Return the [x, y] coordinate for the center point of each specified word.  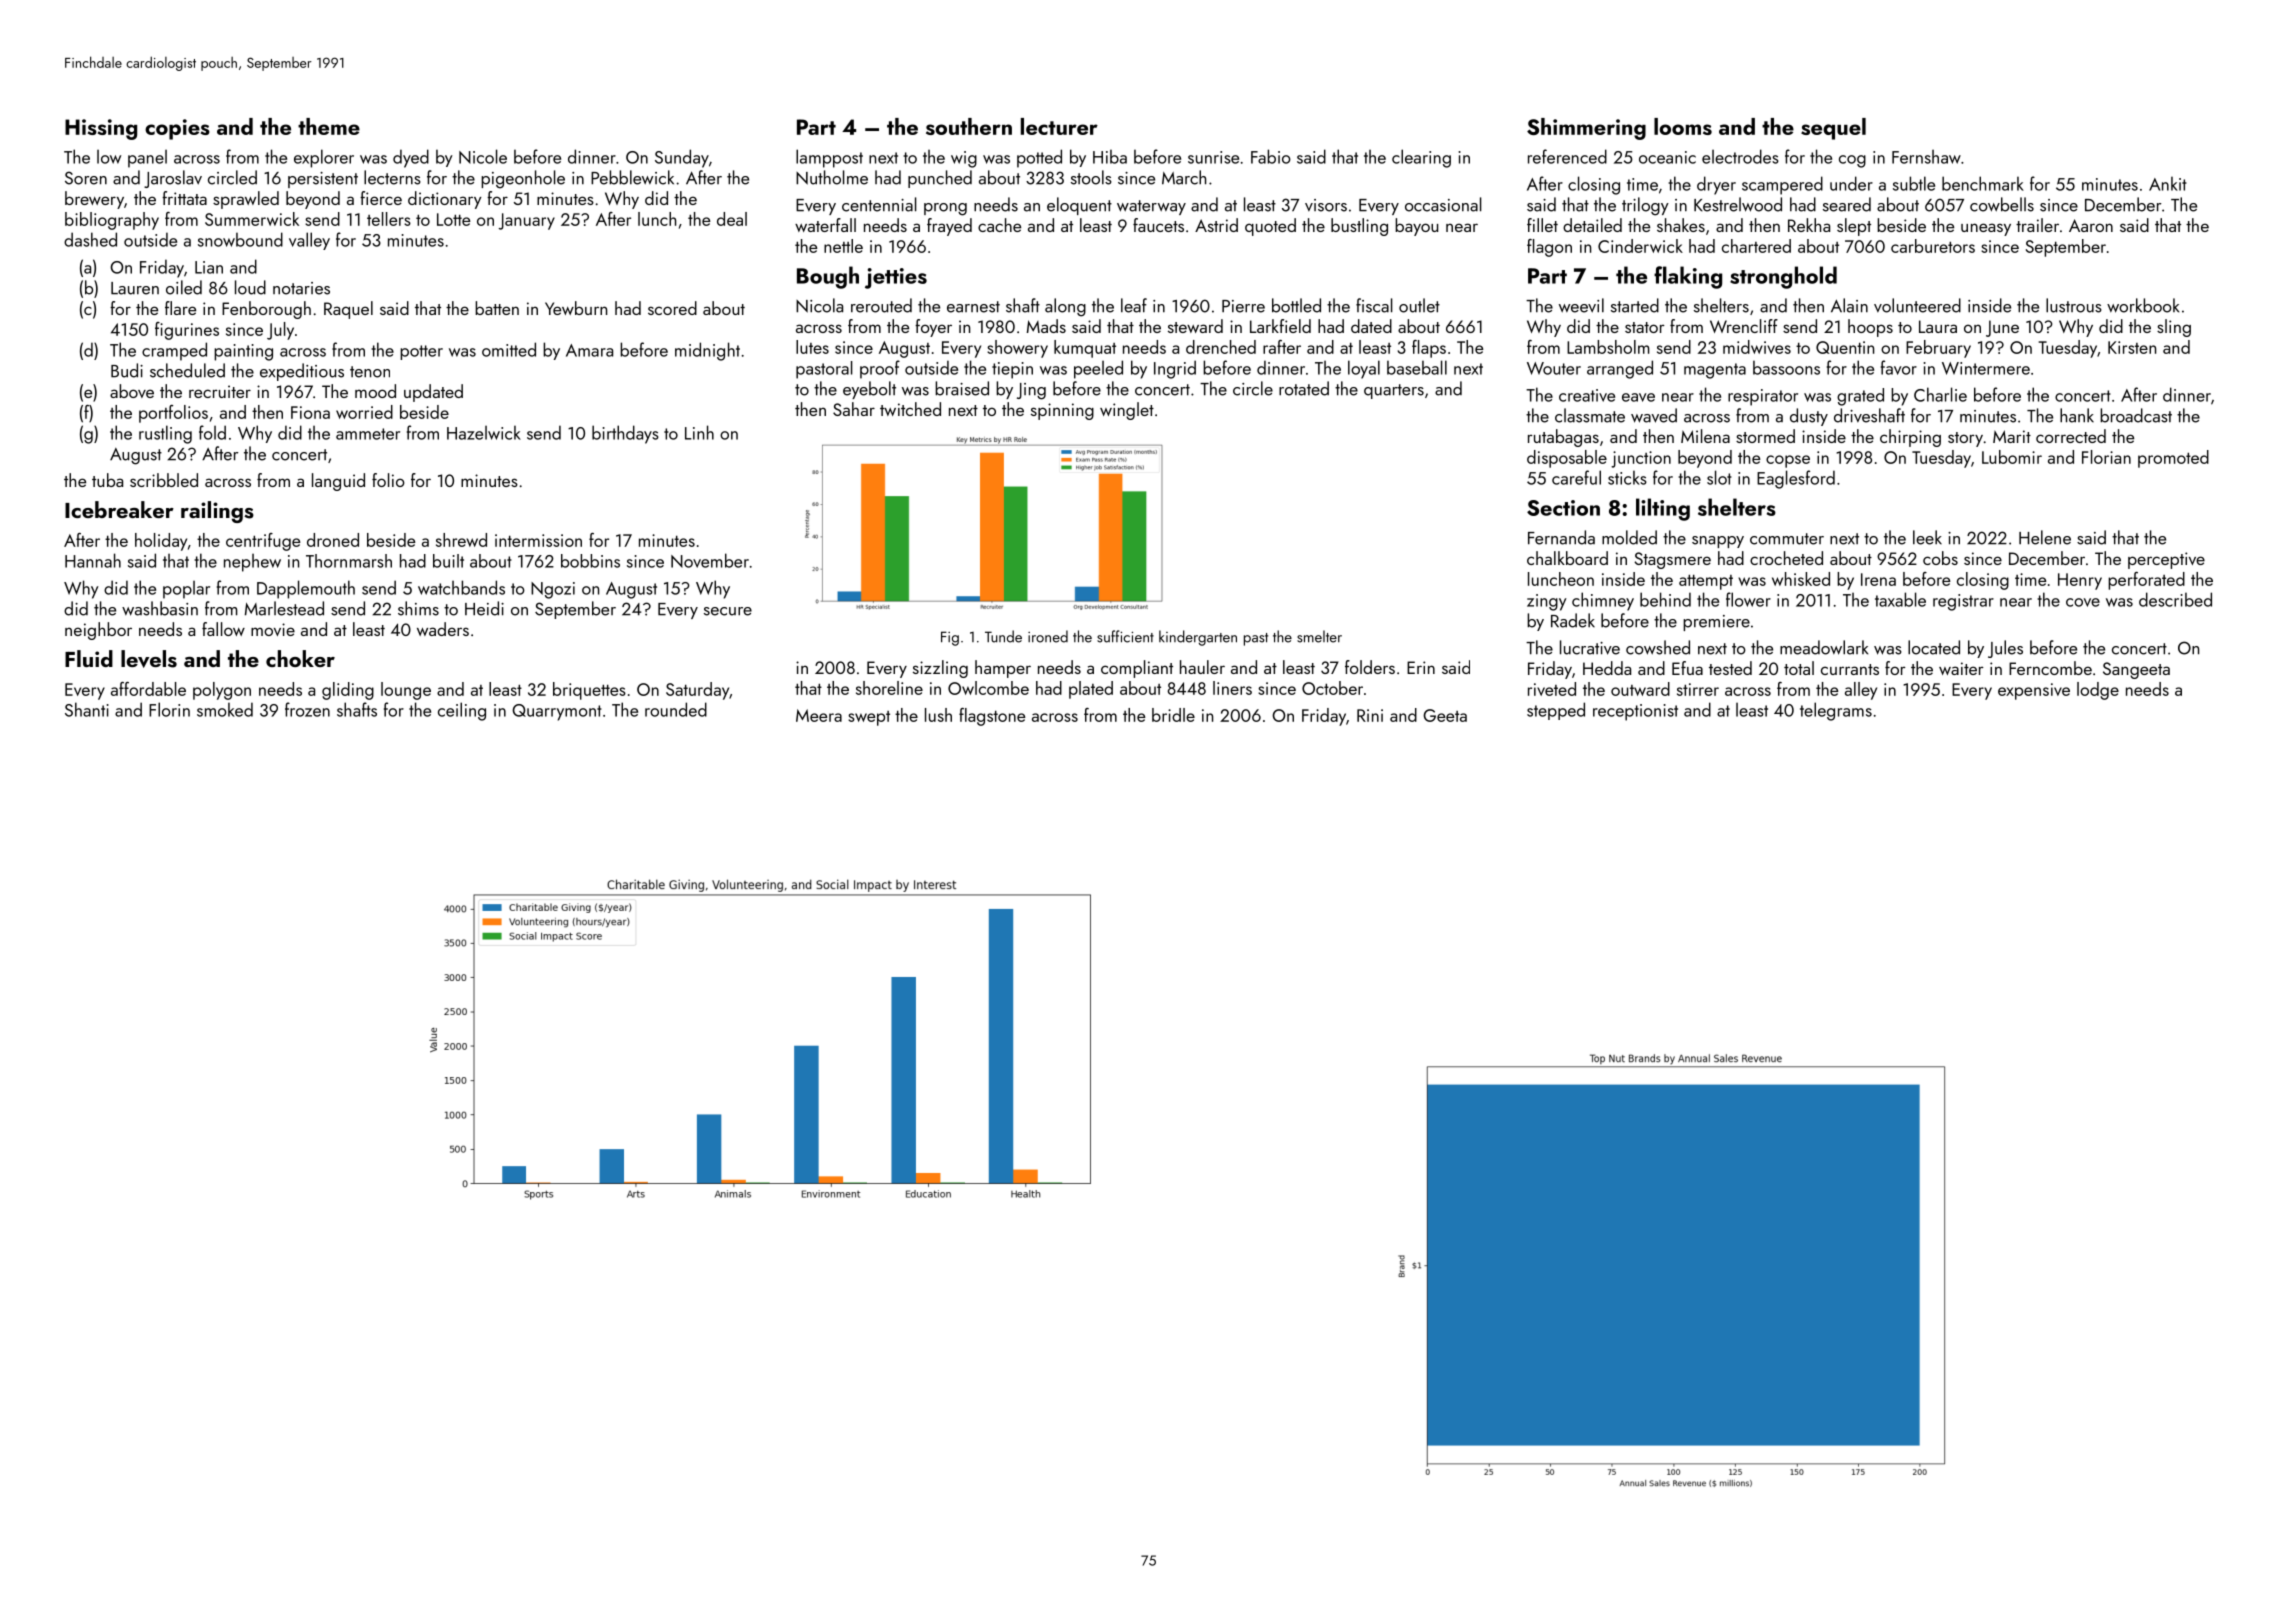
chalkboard [1567, 558]
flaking [1688, 277]
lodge [2098, 691]
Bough [828, 277]
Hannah [93, 560]
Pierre [1243, 306]
